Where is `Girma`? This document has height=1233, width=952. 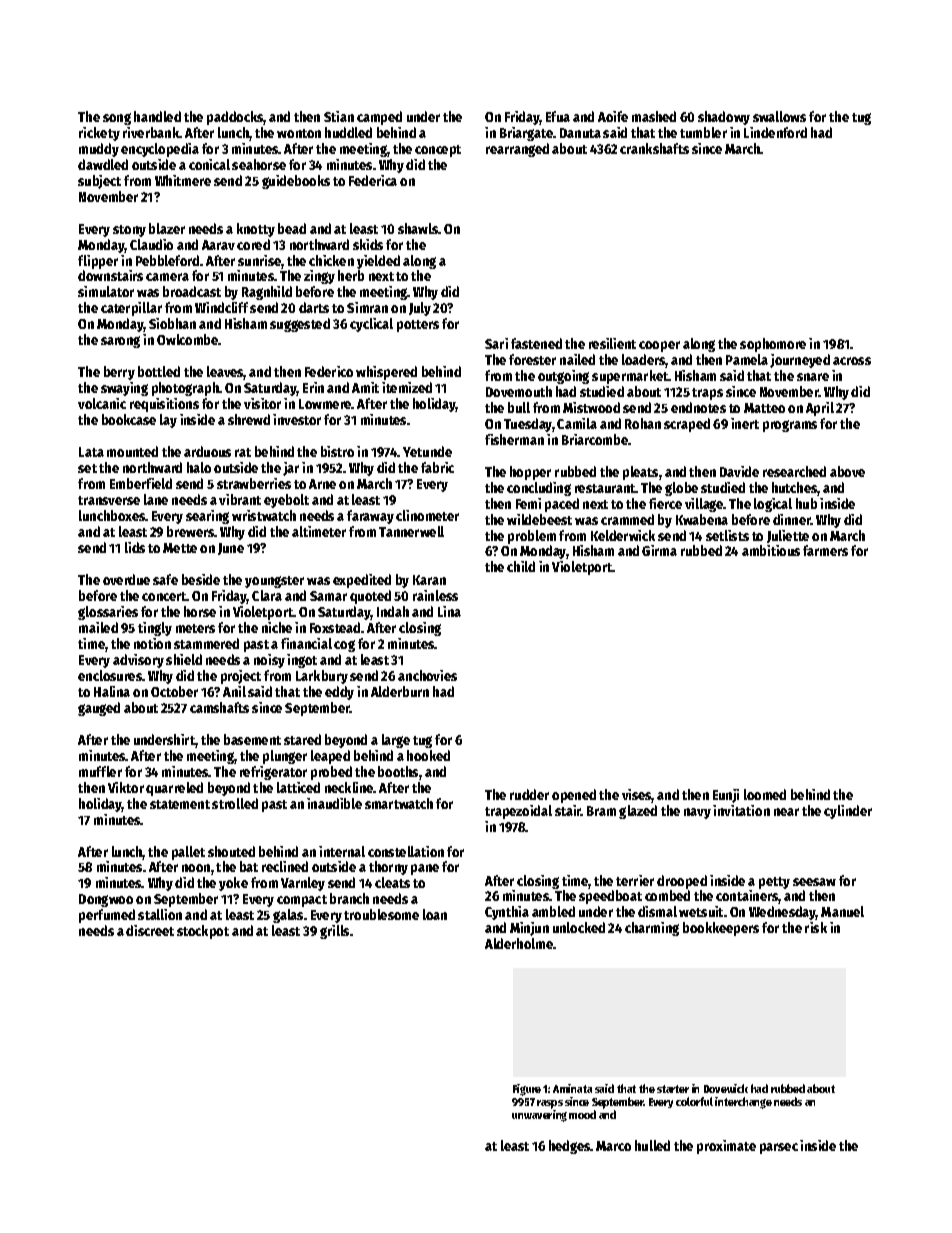
Girma is located at coordinates (659, 550).
